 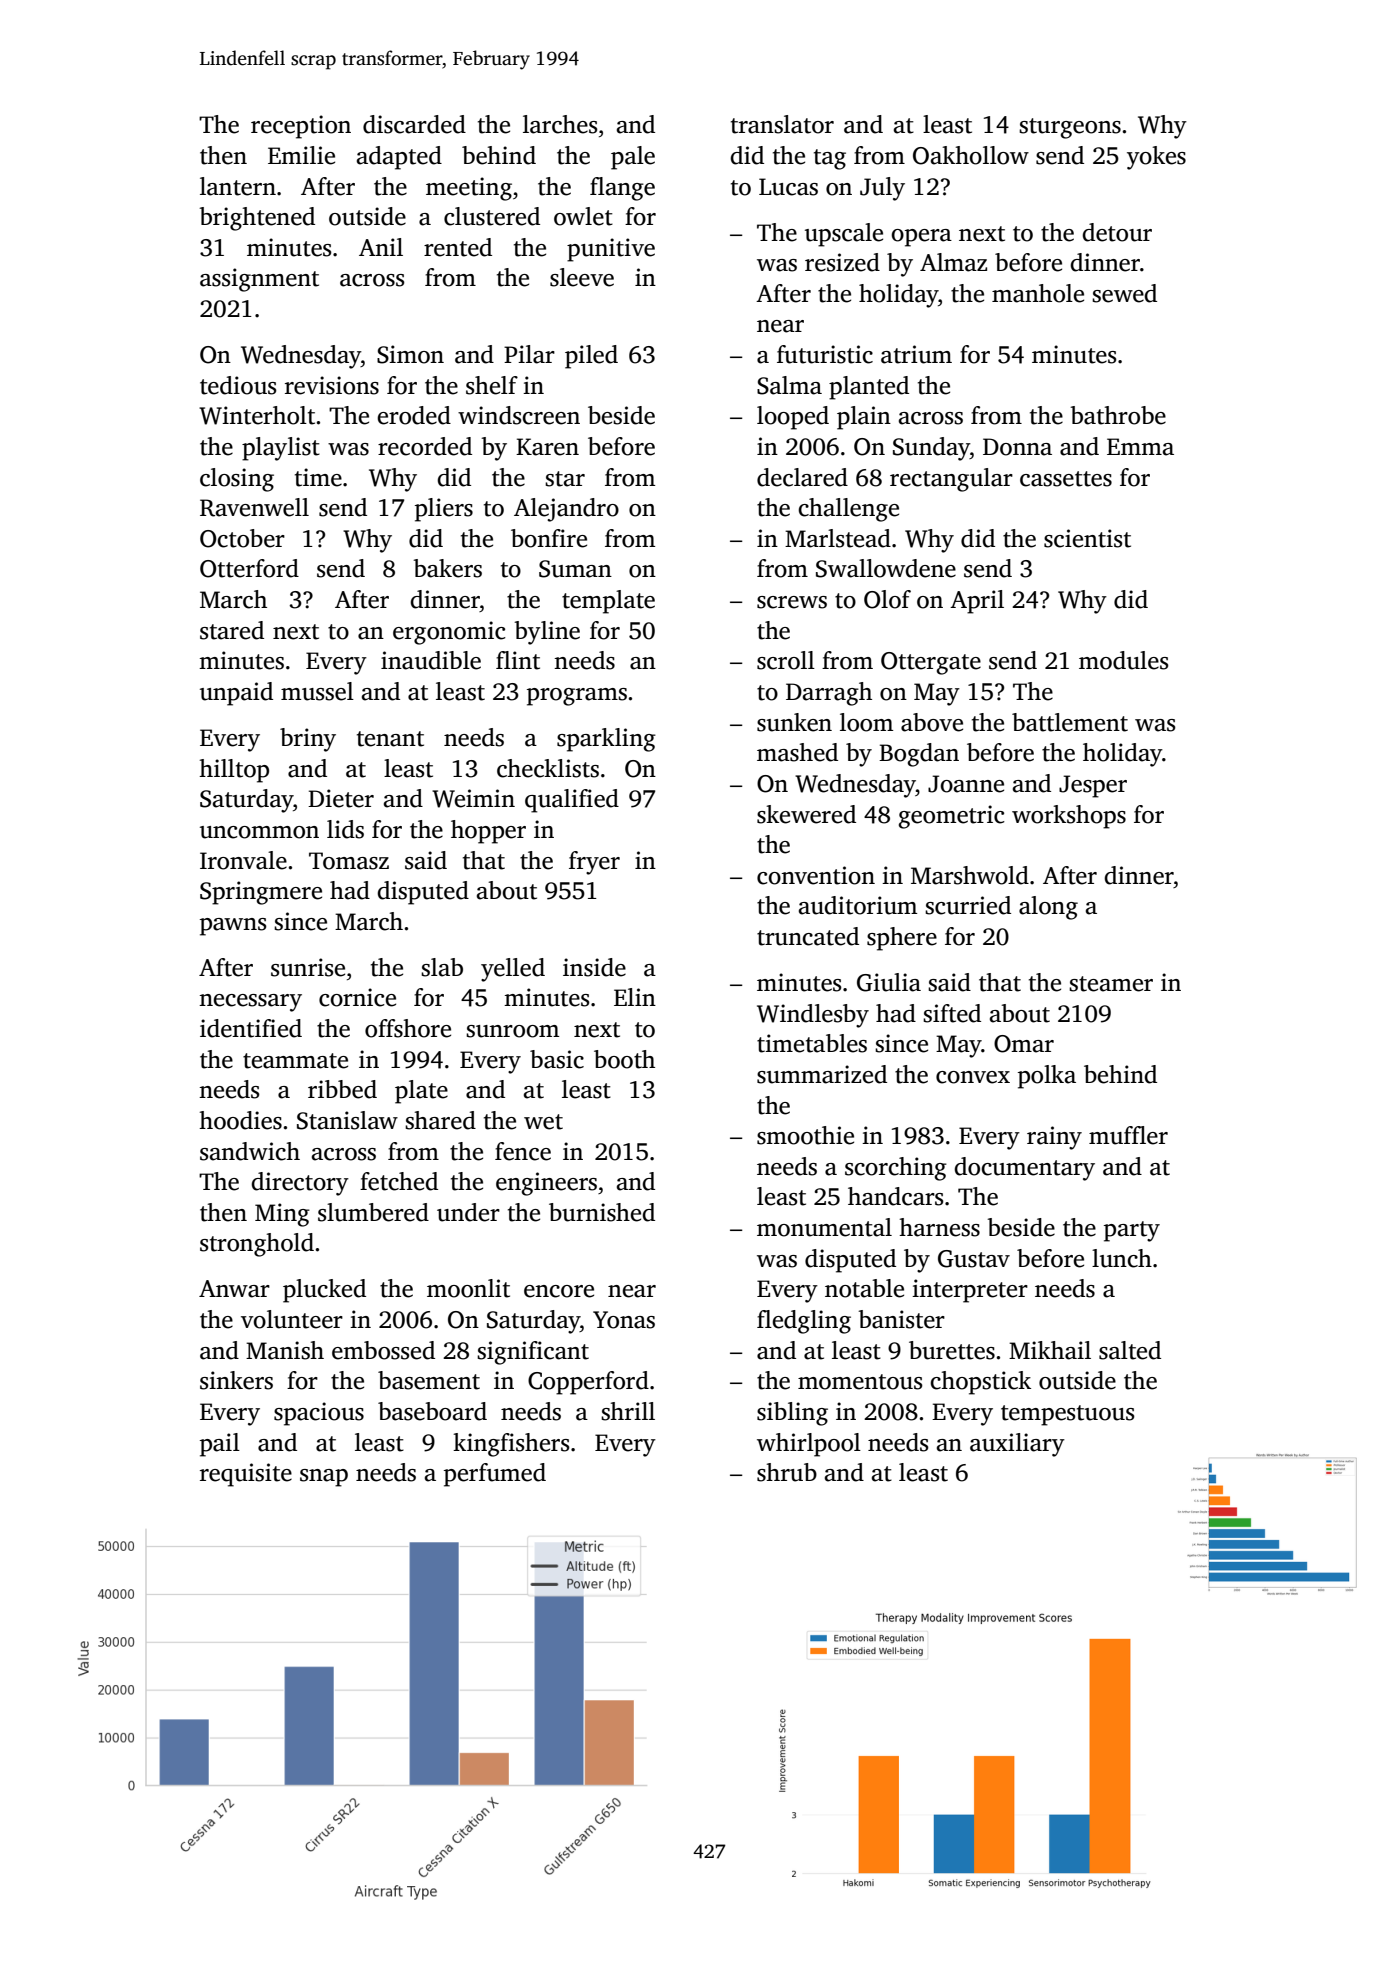 I want to click on sleeve, so click(x=582, y=277).
